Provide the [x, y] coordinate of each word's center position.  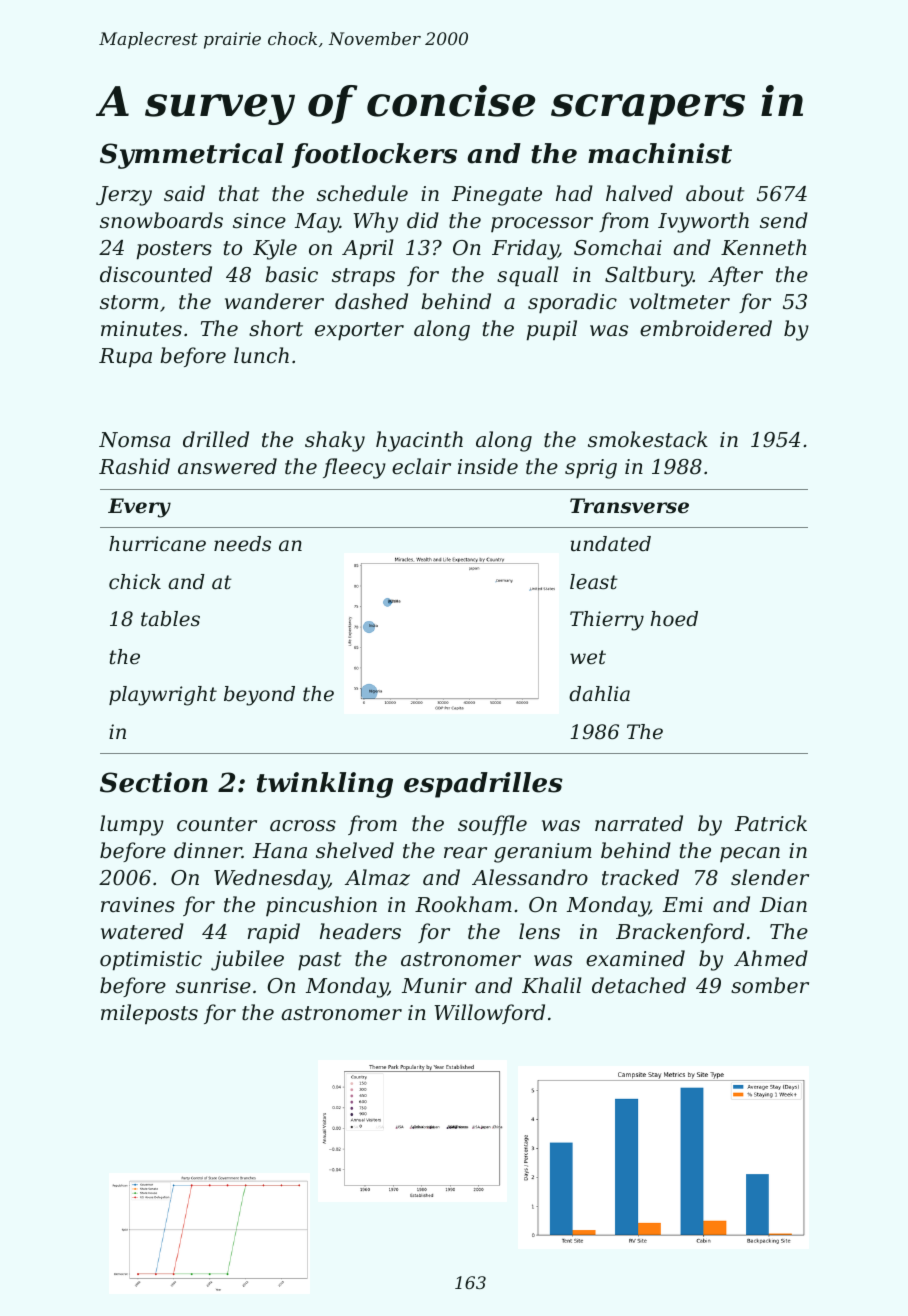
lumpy [132, 825]
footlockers [374, 155]
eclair [421, 466]
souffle [492, 825]
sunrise [213, 986]
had [574, 193]
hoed [674, 619]
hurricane [157, 544]
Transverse [629, 506]
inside [488, 466]
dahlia [599, 693]
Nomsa [134, 440]
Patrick [771, 823]
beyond [259, 696]
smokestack [648, 439]
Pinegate [497, 196]
